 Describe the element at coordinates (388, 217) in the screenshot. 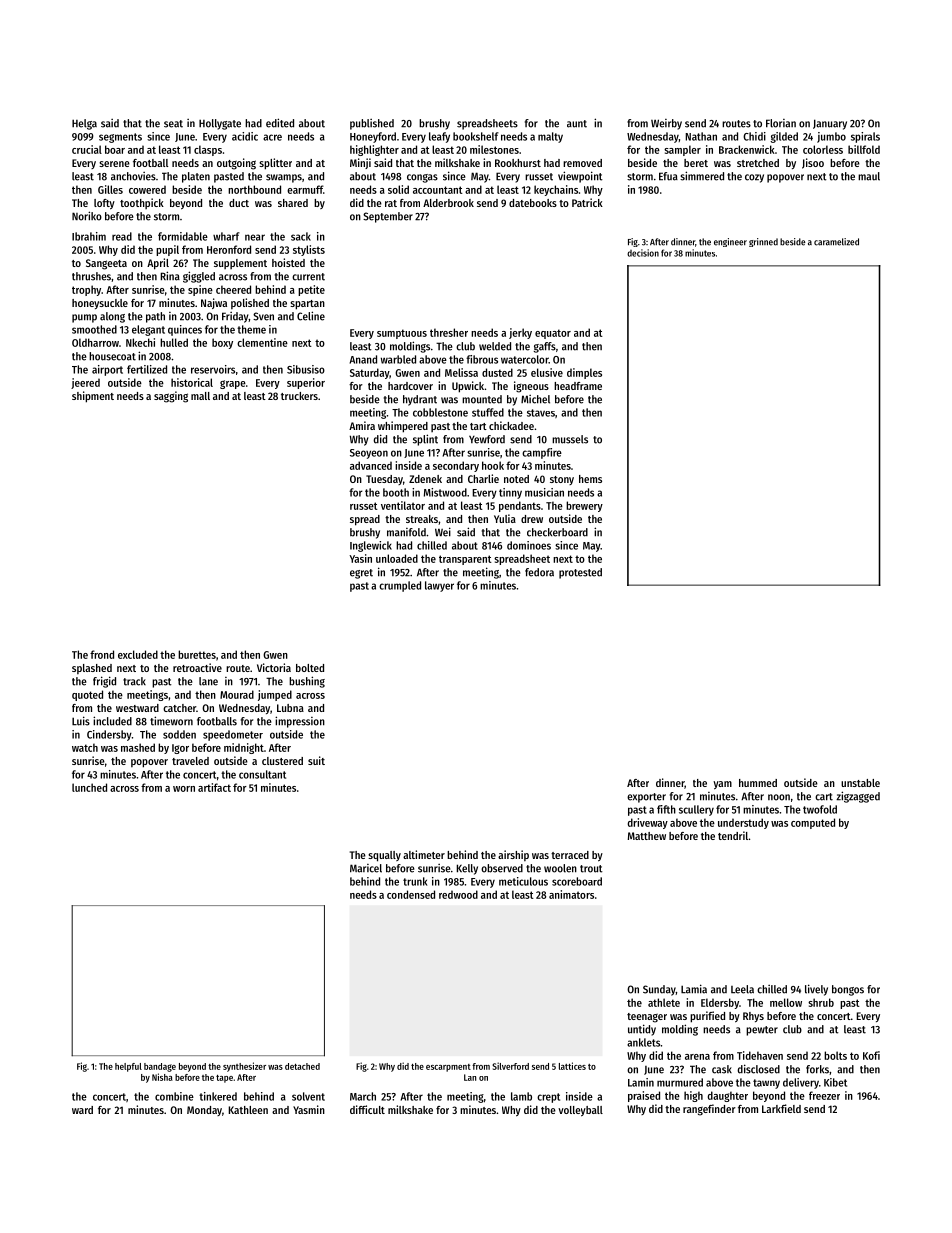

I see `September` at that location.
